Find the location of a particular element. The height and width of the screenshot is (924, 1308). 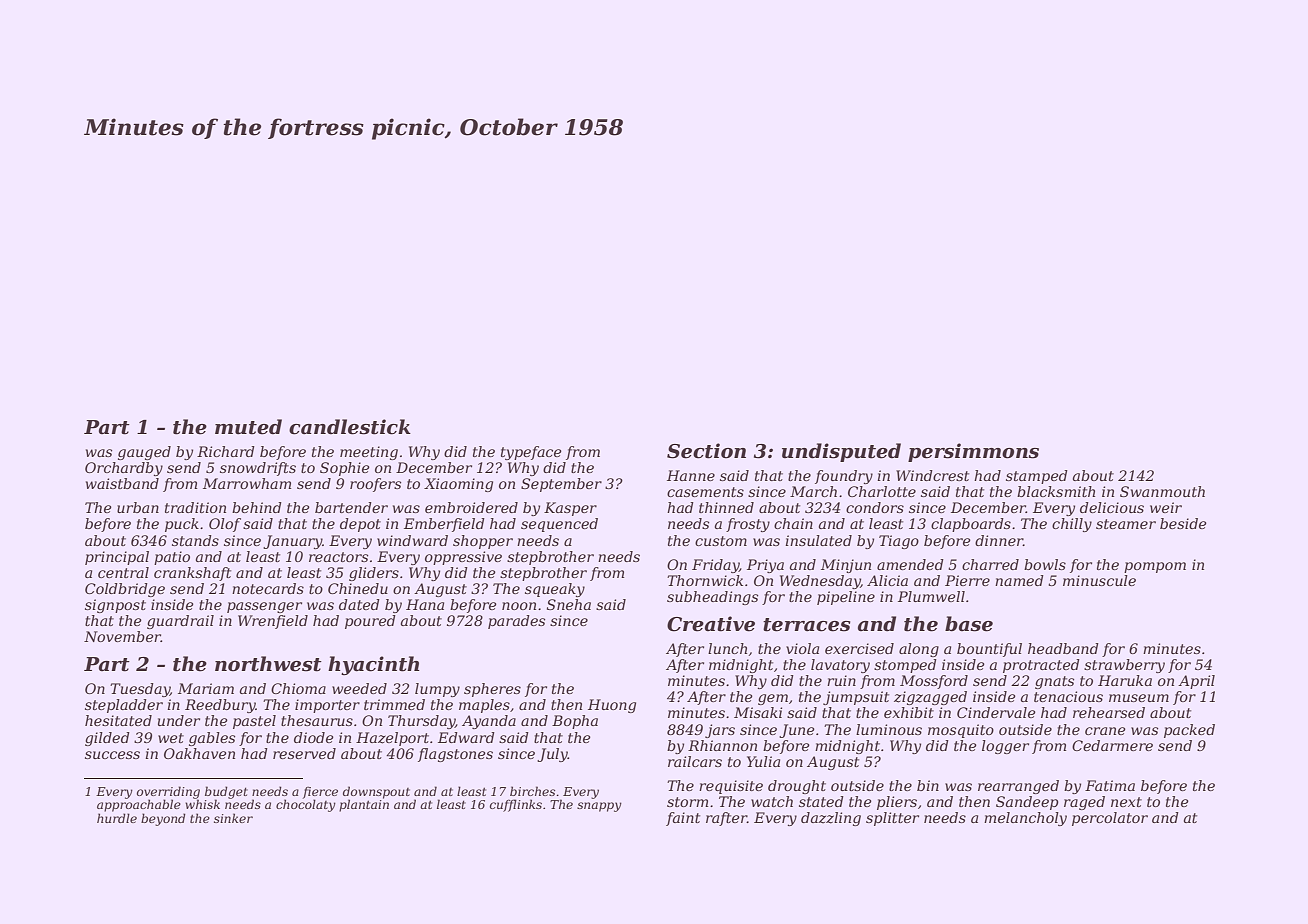

candlestick is located at coordinates (350, 427).
